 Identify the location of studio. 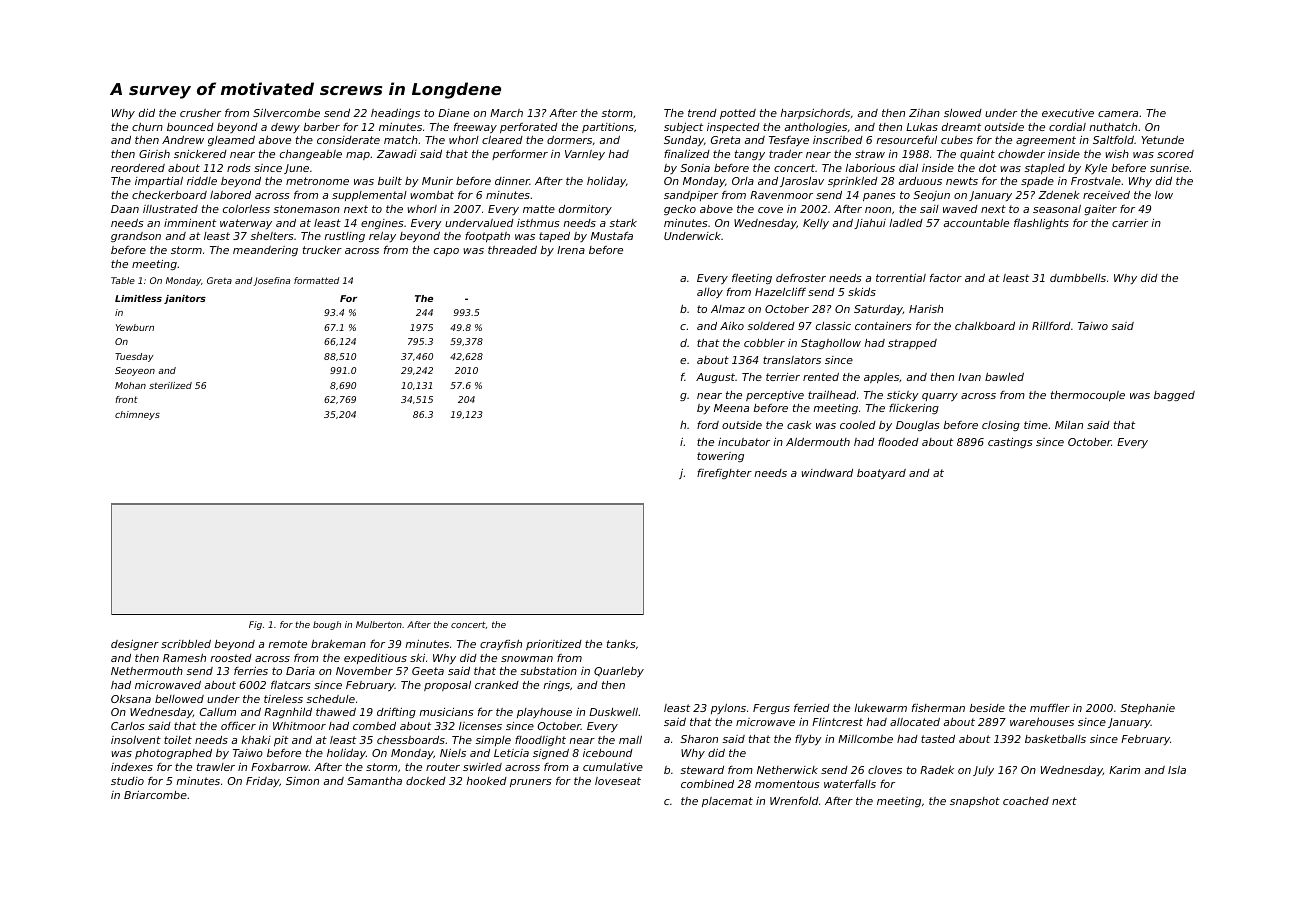
(127, 781).
